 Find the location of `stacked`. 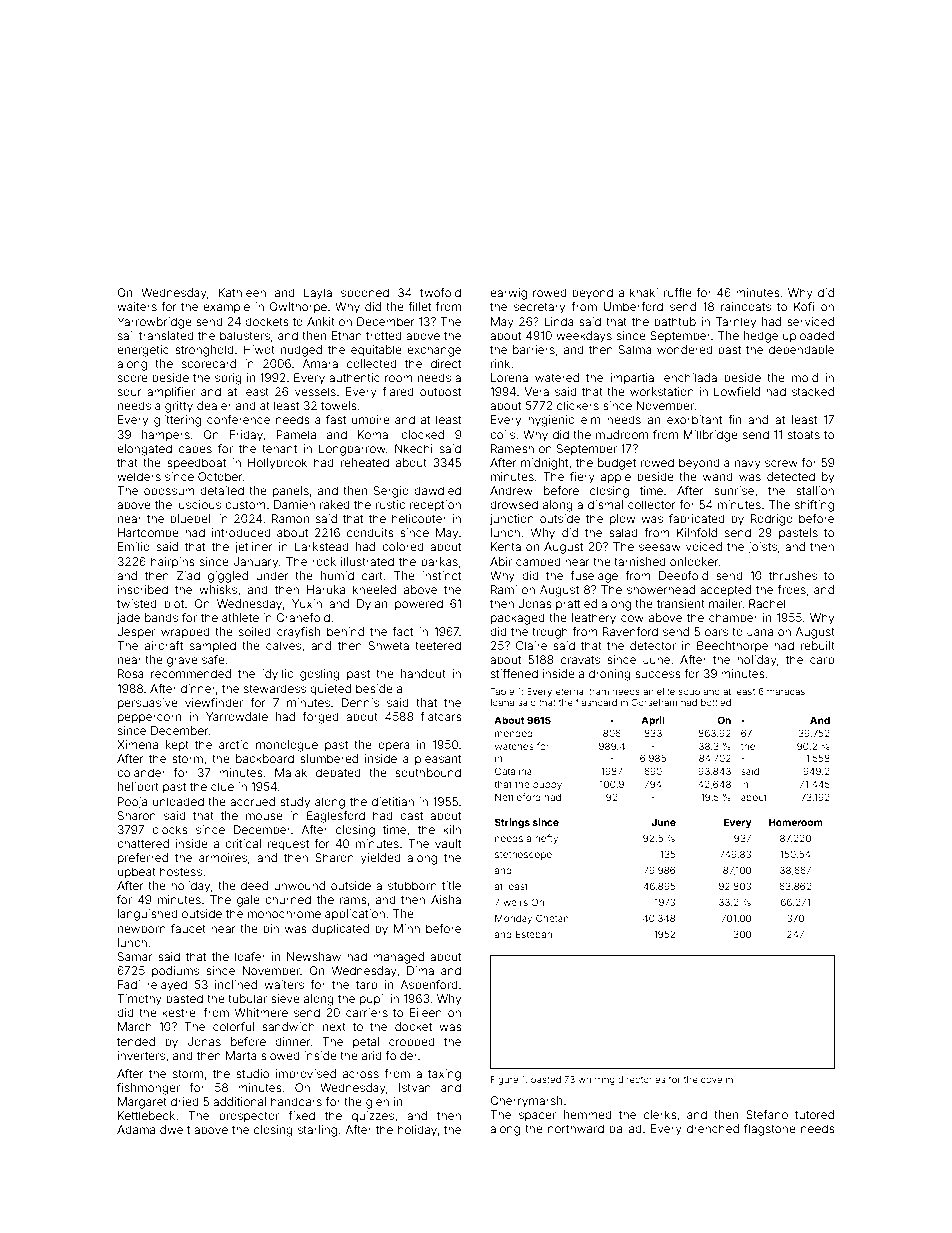

stacked is located at coordinates (813, 391).
